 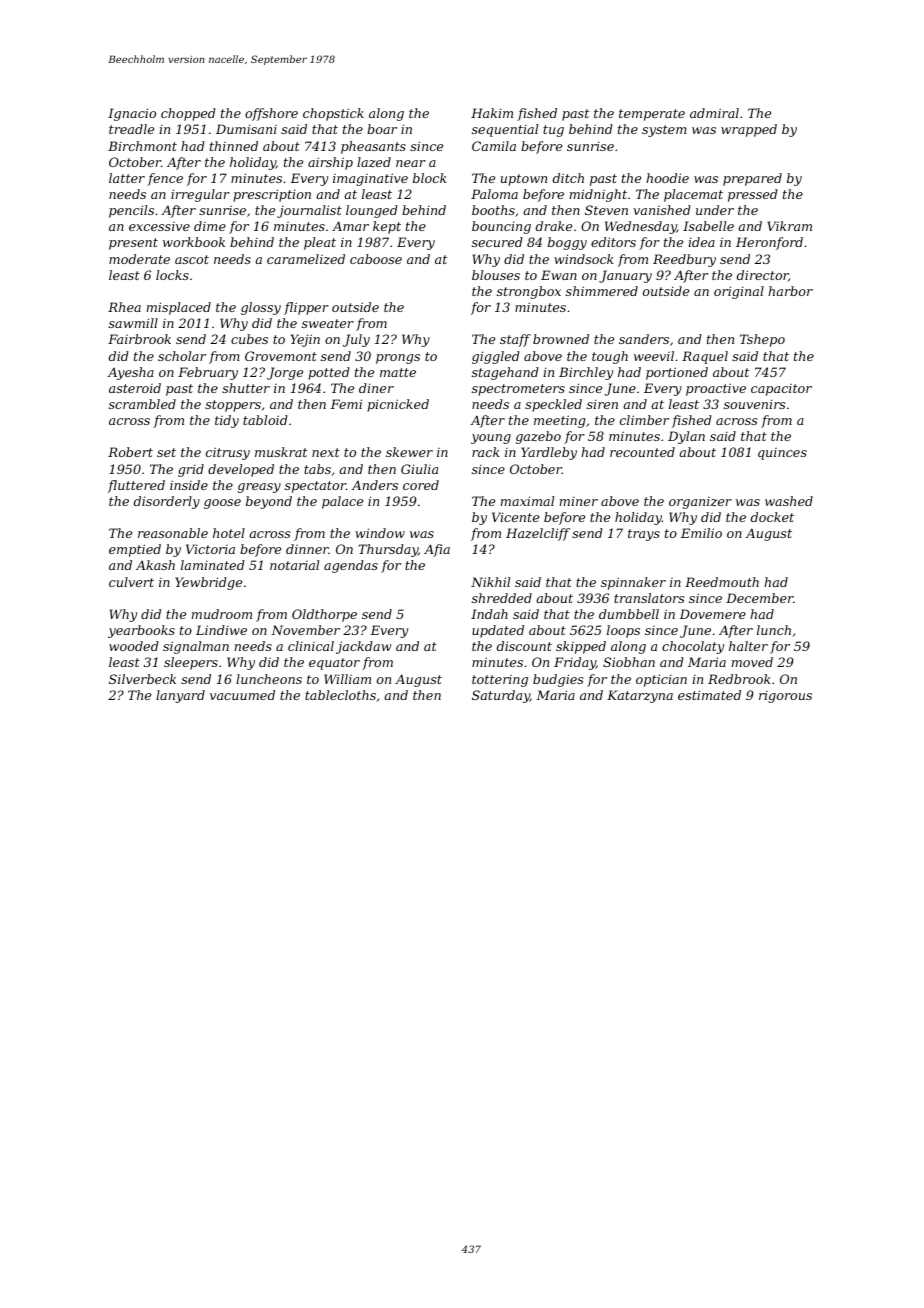 What do you see at coordinates (382, 129) in the screenshot?
I see `boar` at bounding box center [382, 129].
